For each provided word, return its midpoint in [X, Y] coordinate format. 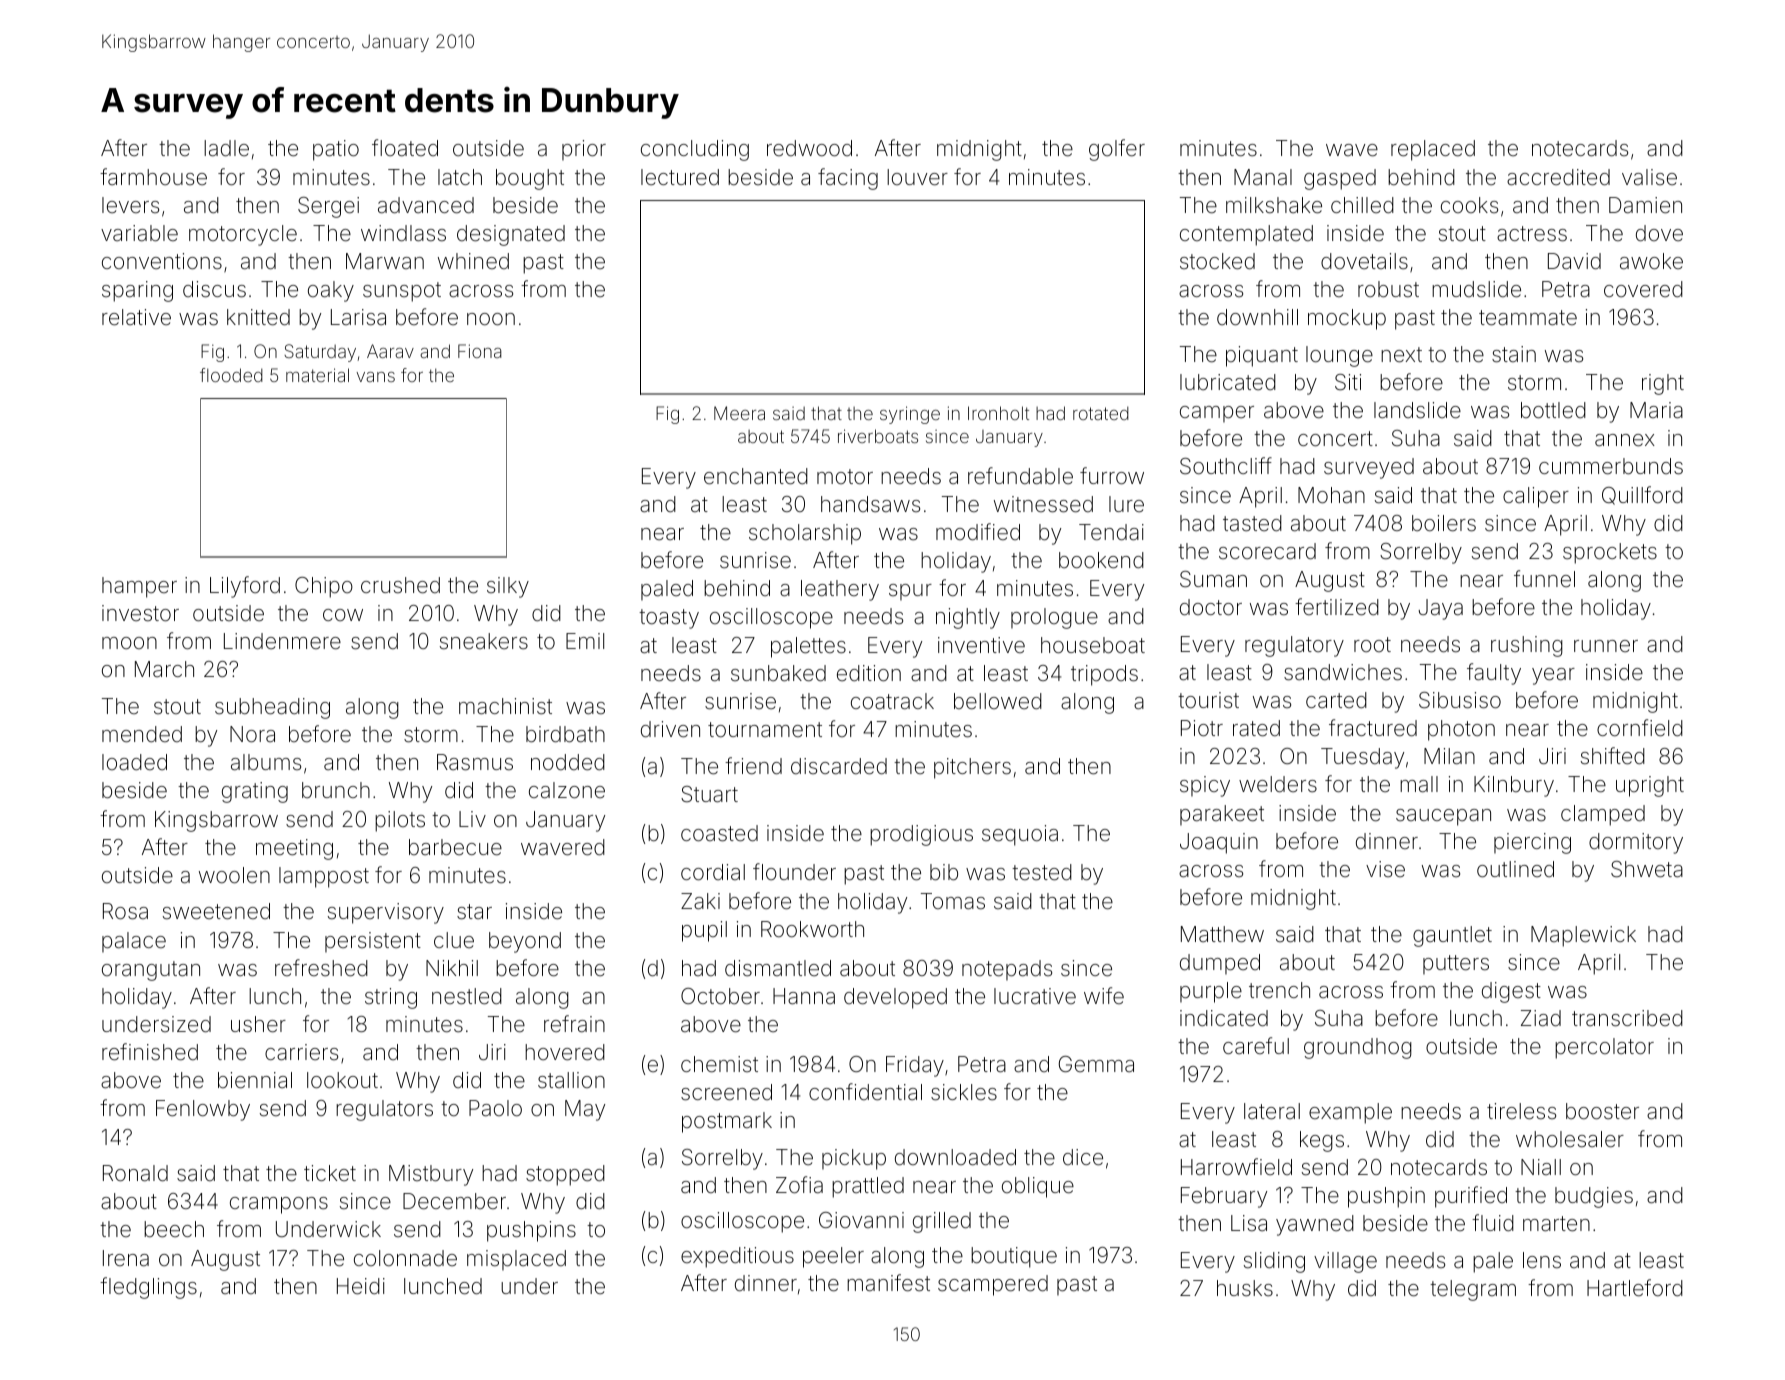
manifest [888, 1283]
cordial [713, 872]
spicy [1205, 786]
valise [1649, 177]
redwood [809, 148]
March [164, 669]
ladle [226, 148]
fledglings [148, 1288]
